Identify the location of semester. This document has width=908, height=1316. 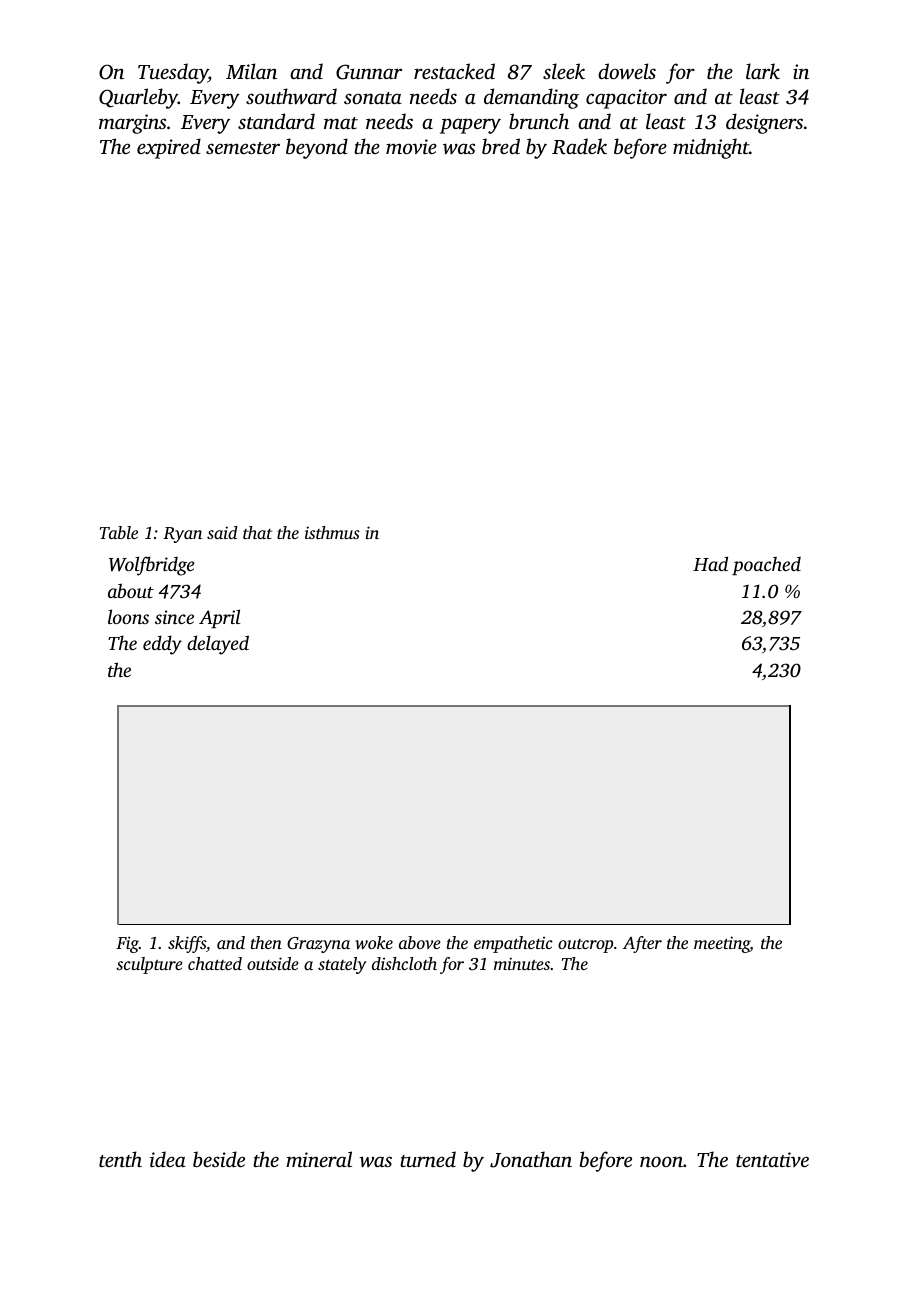
(243, 148).
